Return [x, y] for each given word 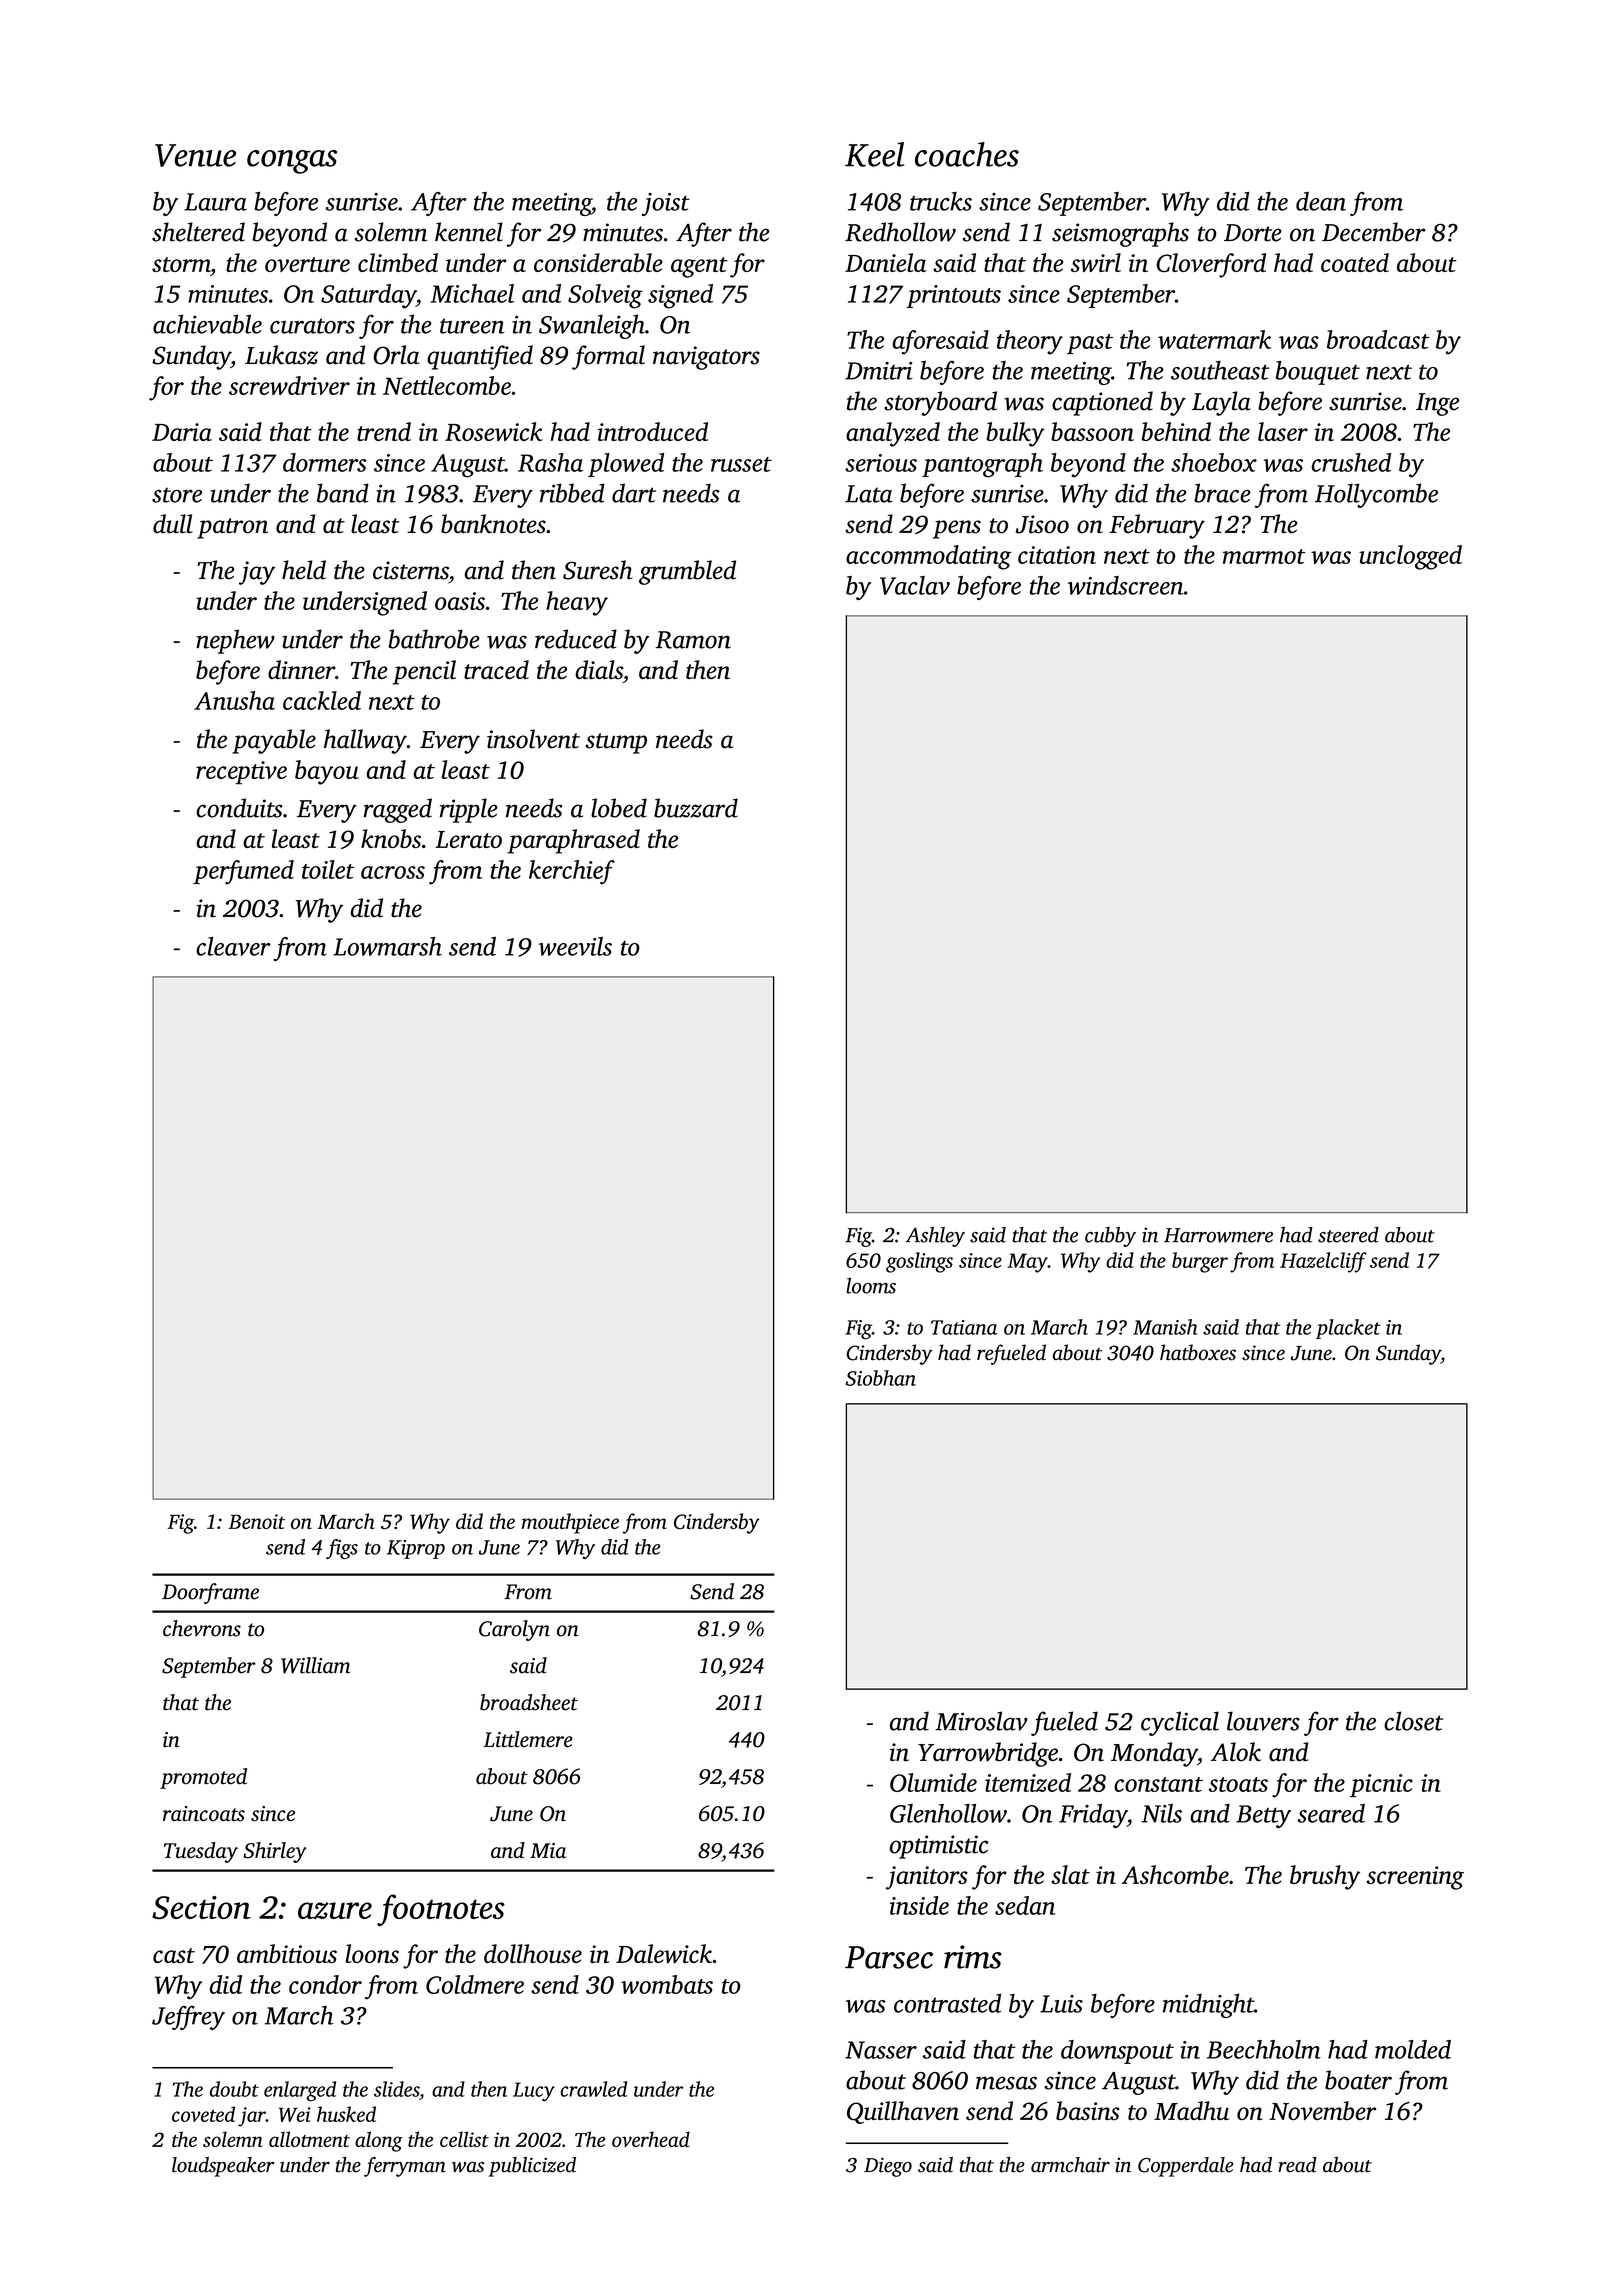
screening [1415, 1878]
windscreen [1126, 585]
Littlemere [528, 1739]
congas [292, 162]
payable [274, 741]
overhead [651, 2139]
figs [342, 1549]
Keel [874, 154]
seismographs [1120, 234]
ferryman [405, 2167]
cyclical [1180, 1723]
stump [616, 743]
